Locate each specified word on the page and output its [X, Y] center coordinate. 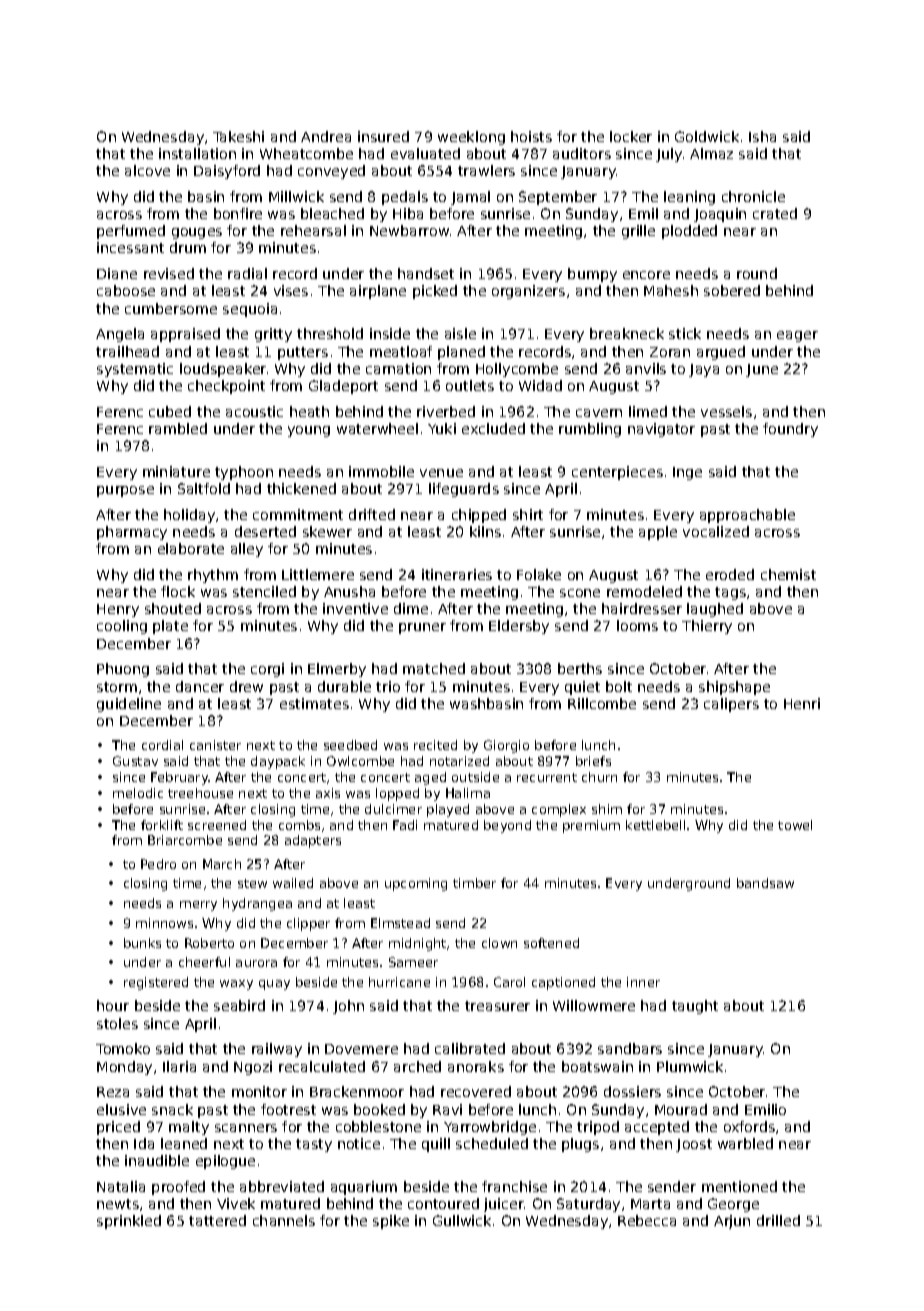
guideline [129, 705]
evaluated [425, 153]
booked [379, 1109]
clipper [308, 924]
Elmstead [400, 923]
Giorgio [506, 746]
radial [247, 273]
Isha [762, 136]
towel [795, 825]
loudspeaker [223, 370]
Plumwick [690, 1066]
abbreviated [282, 1186]
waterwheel [377, 428]
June [762, 370]
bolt [619, 686]
